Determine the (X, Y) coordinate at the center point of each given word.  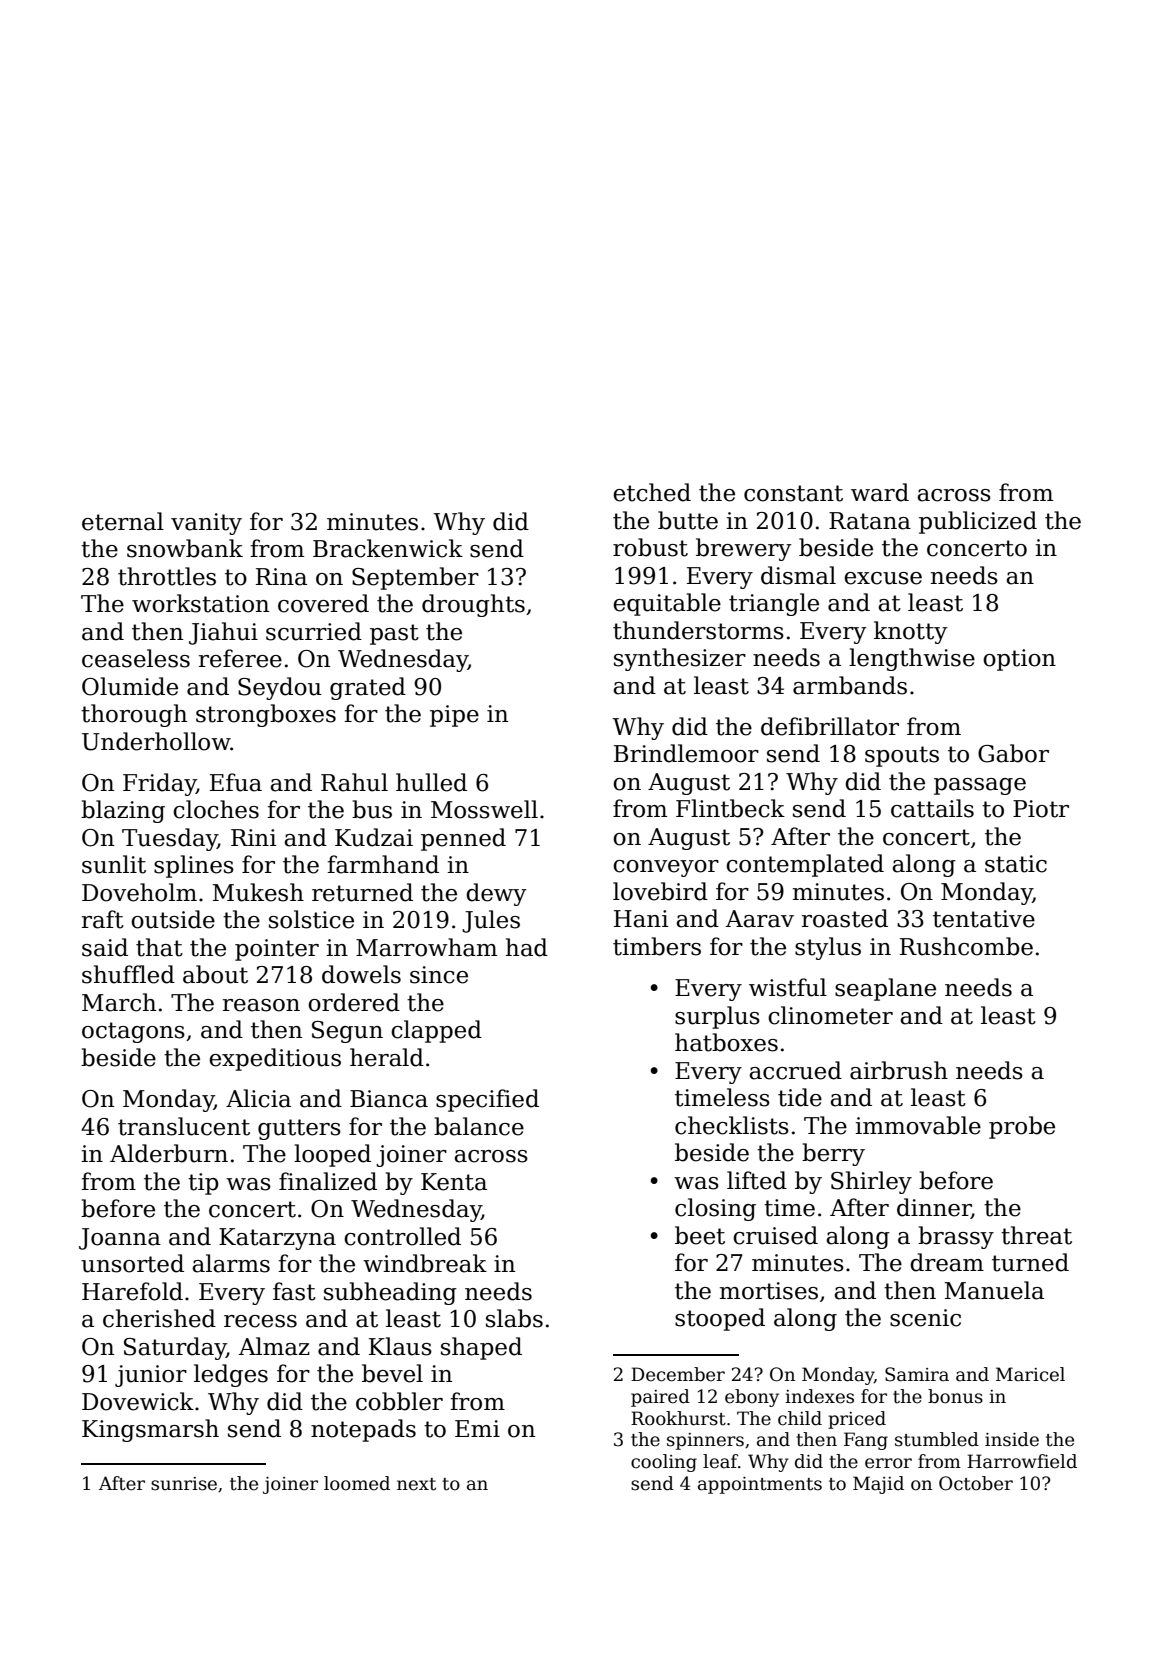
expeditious (275, 1059)
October (976, 1483)
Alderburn (169, 1153)
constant (793, 493)
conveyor (666, 868)
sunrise (184, 1484)
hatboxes (726, 1042)
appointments (760, 1485)
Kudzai (374, 837)
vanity (206, 524)
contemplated (805, 865)
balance (479, 1126)
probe (1022, 1127)
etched (652, 492)
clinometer (830, 1015)
